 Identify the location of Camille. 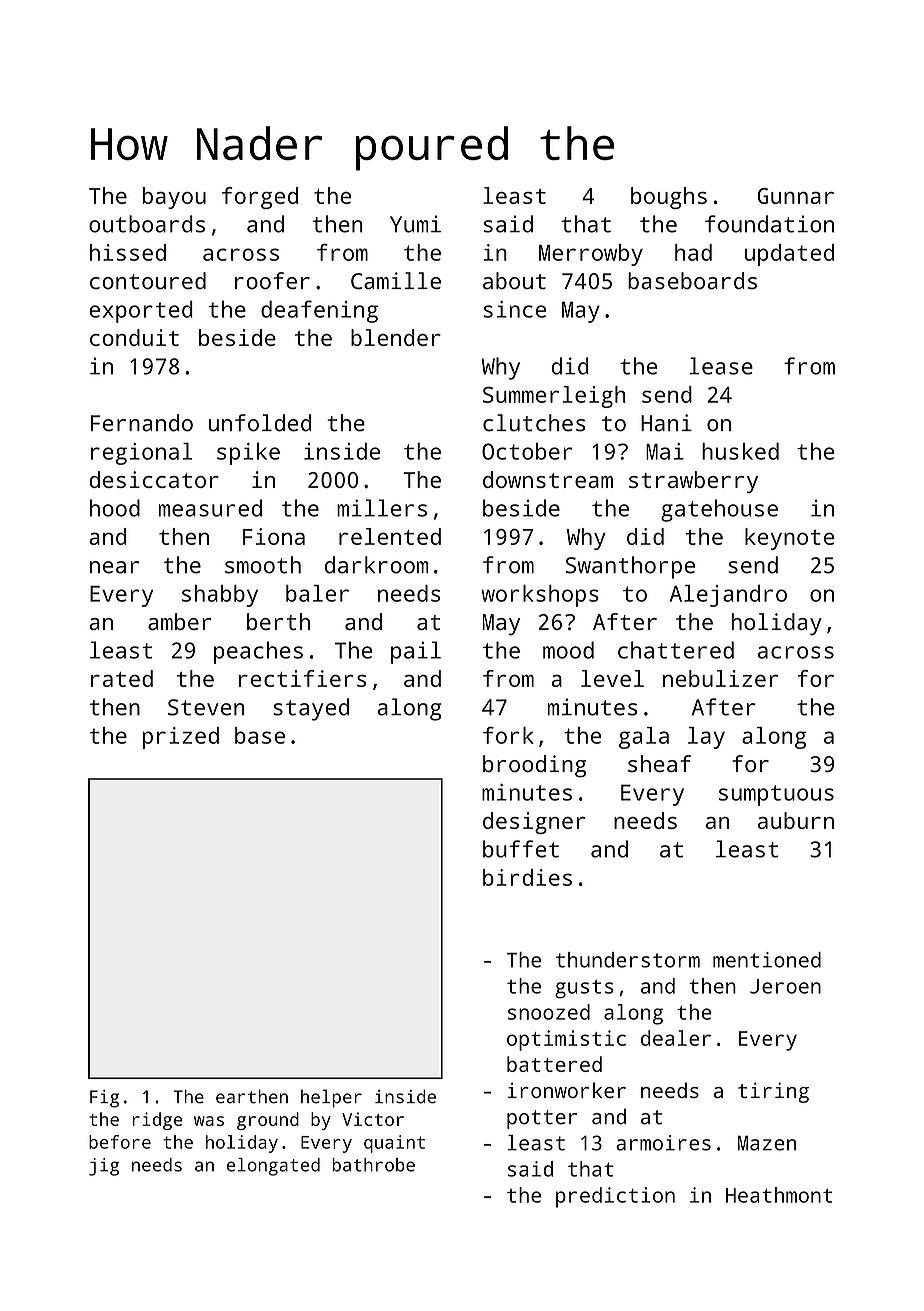
(396, 281).
